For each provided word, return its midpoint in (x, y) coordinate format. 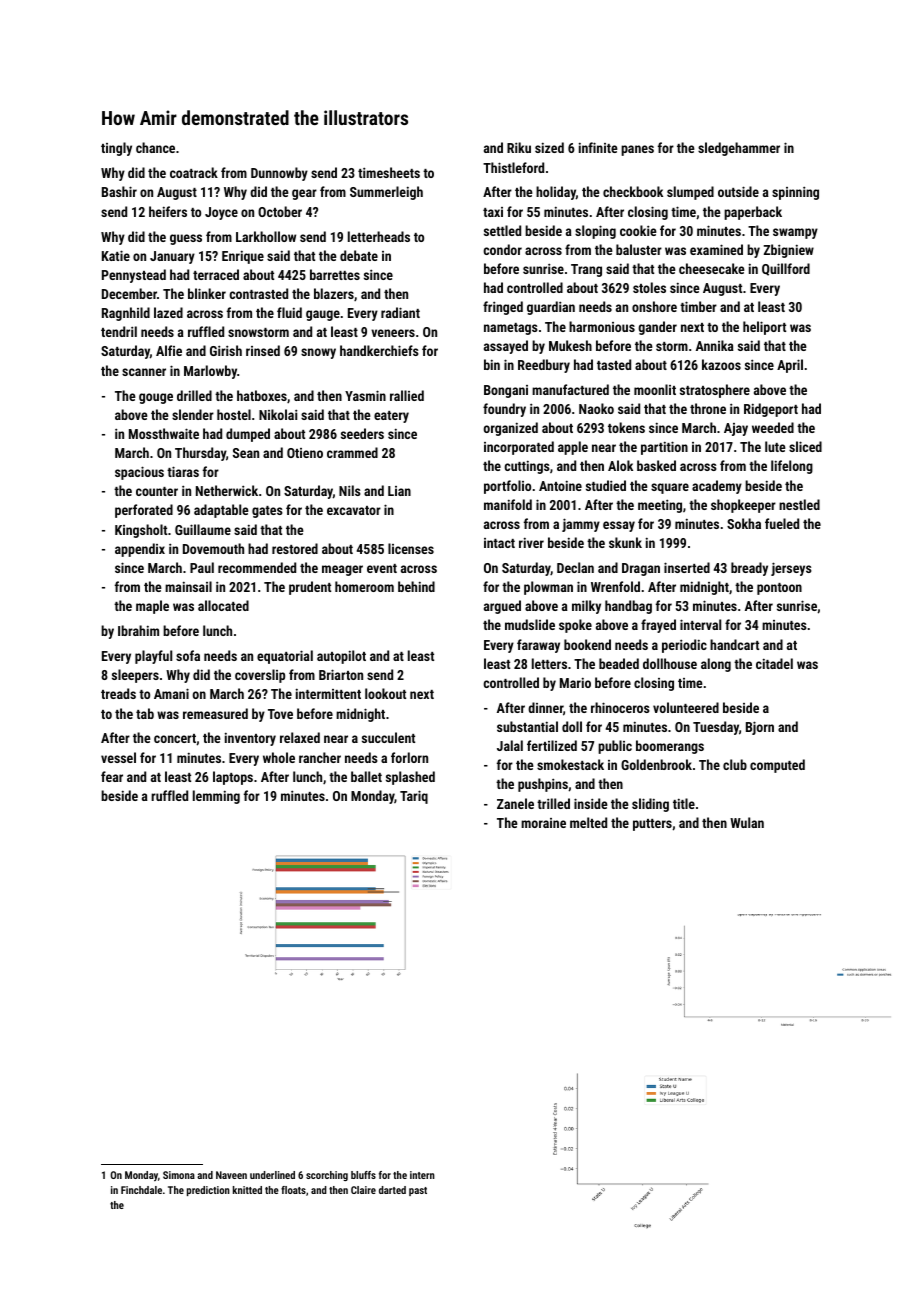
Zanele (515, 803)
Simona (179, 1175)
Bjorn (760, 728)
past (418, 1191)
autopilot (341, 657)
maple (152, 607)
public (615, 747)
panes (637, 150)
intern (422, 1175)
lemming (216, 797)
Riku (519, 147)
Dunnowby (279, 174)
